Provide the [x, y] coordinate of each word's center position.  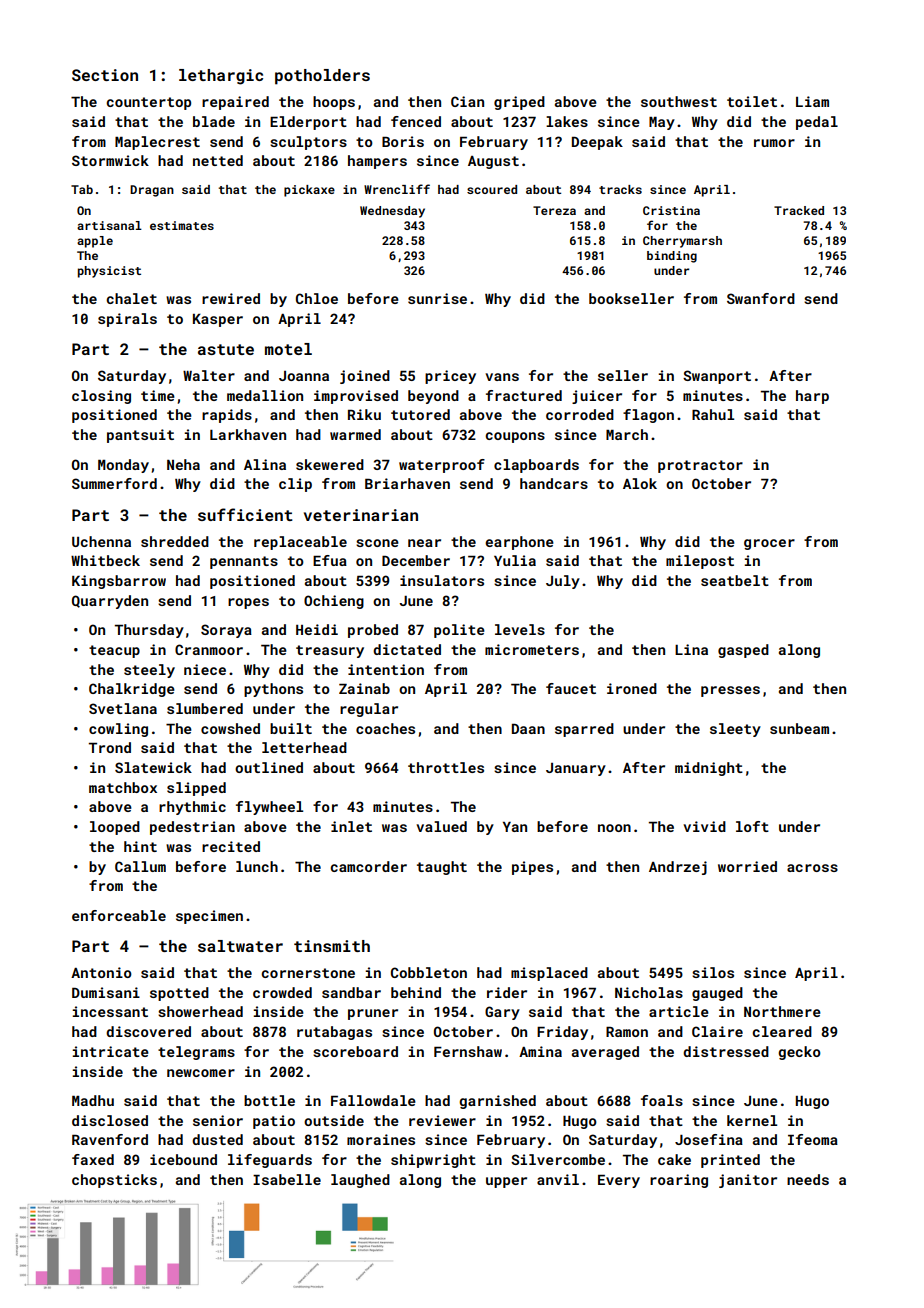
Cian [467, 101]
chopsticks [114, 1181]
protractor [700, 466]
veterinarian [361, 515]
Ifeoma [813, 1139]
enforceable [119, 915]
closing [101, 397]
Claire [717, 1031]
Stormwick [110, 160]
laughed [360, 1181]
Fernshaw [468, 1051]
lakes [567, 121]
